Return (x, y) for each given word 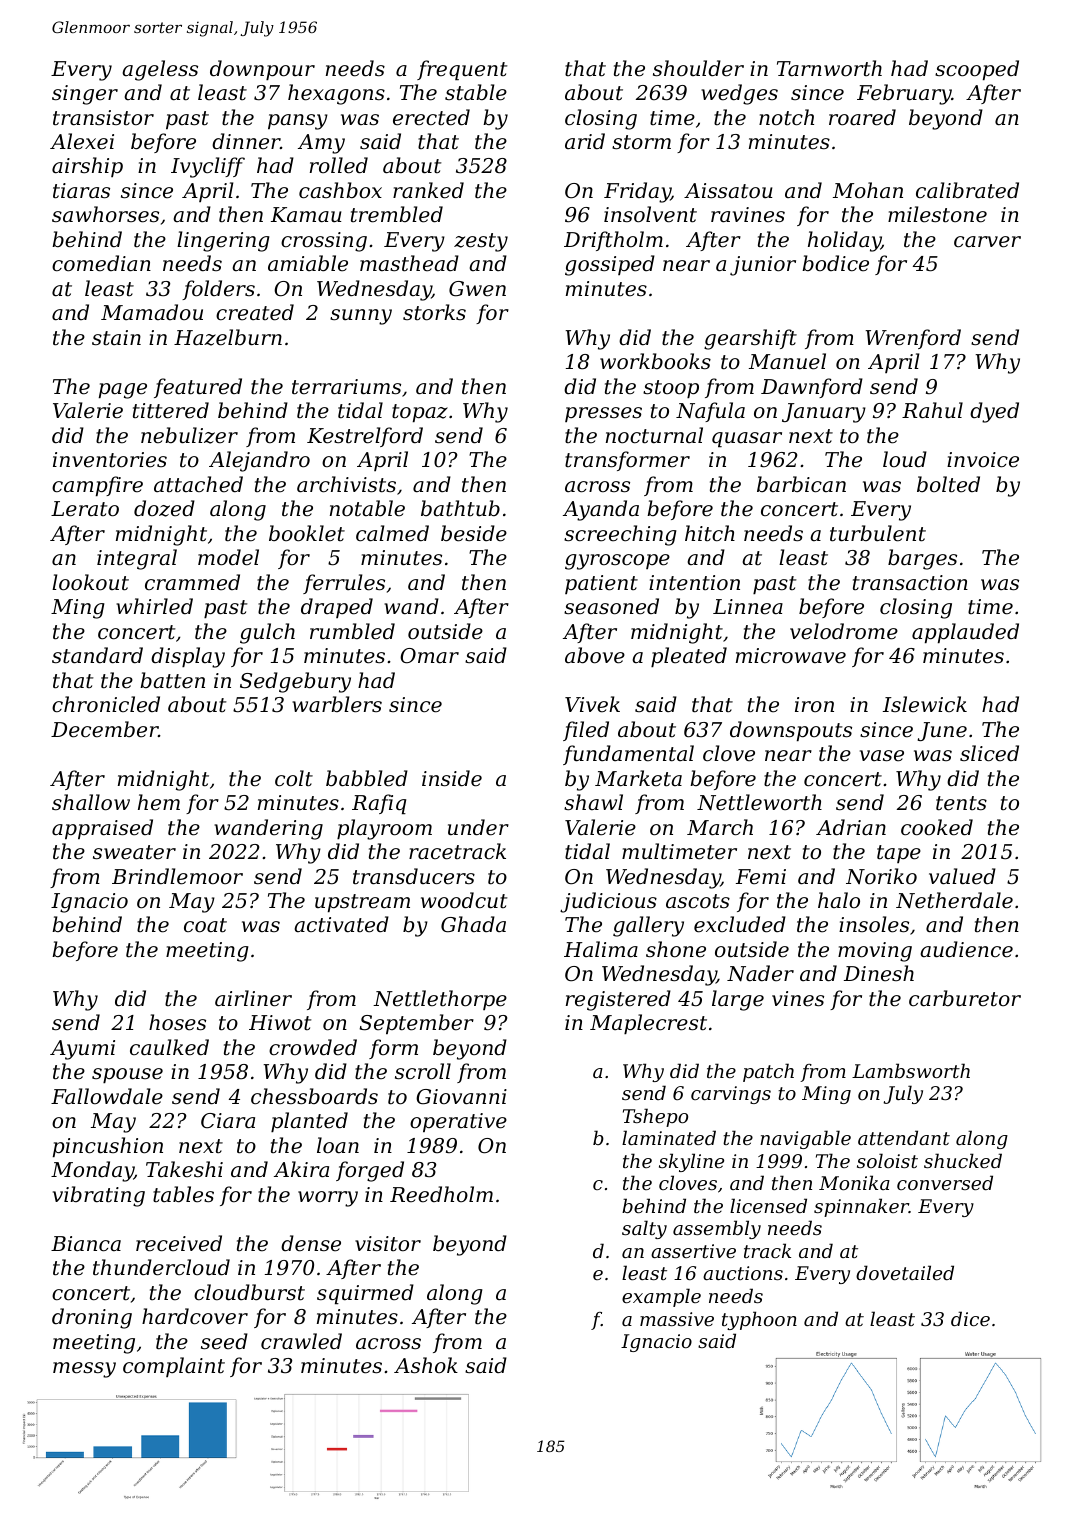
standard (97, 655)
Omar (429, 656)
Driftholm (613, 241)
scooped (977, 70)
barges (922, 559)
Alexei (82, 141)
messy (84, 1370)
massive (677, 1319)
